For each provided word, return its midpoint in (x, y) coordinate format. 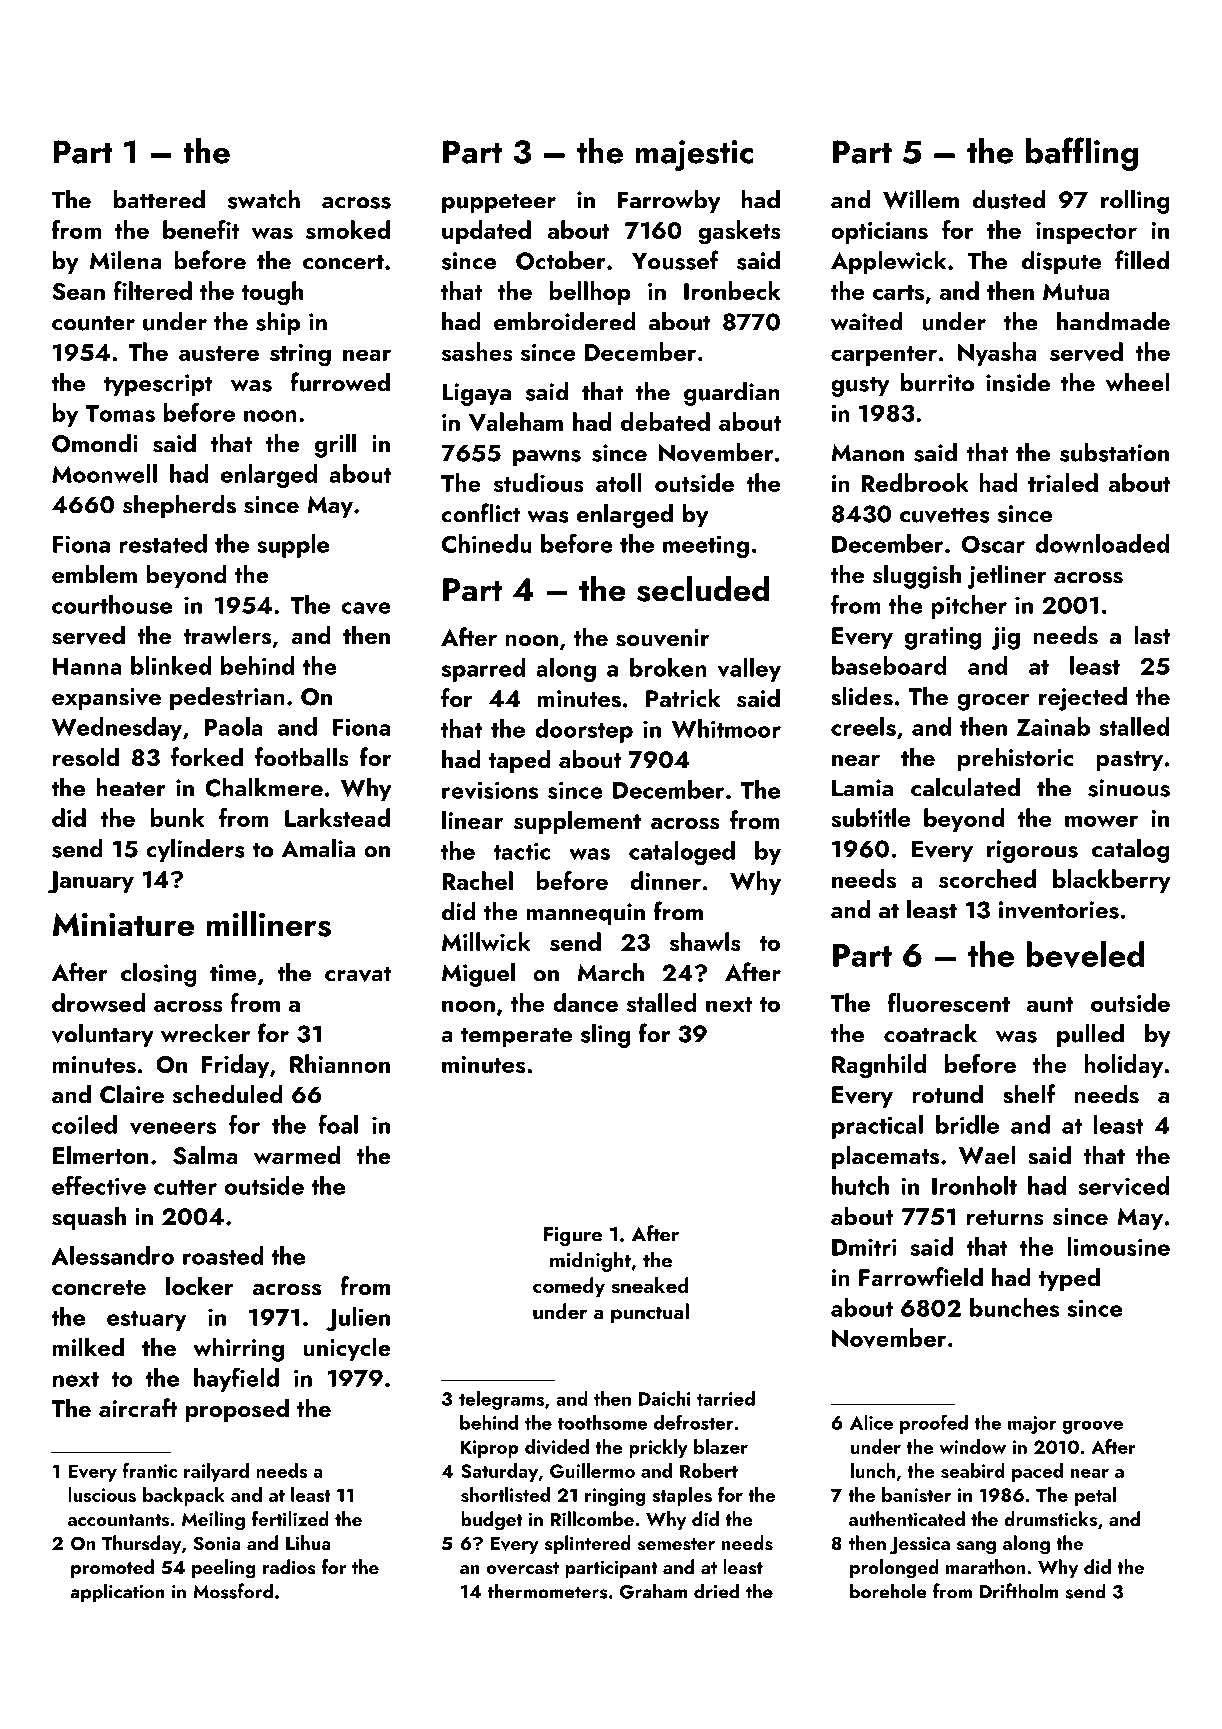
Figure (573, 1236)
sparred (483, 670)
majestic (694, 155)
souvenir (662, 638)
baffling (1082, 154)
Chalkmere (264, 787)
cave (366, 608)
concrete (99, 1287)
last (1152, 635)
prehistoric (1015, 759)
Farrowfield (921, 1276)
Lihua (308, 1542)
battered (159, 199)
